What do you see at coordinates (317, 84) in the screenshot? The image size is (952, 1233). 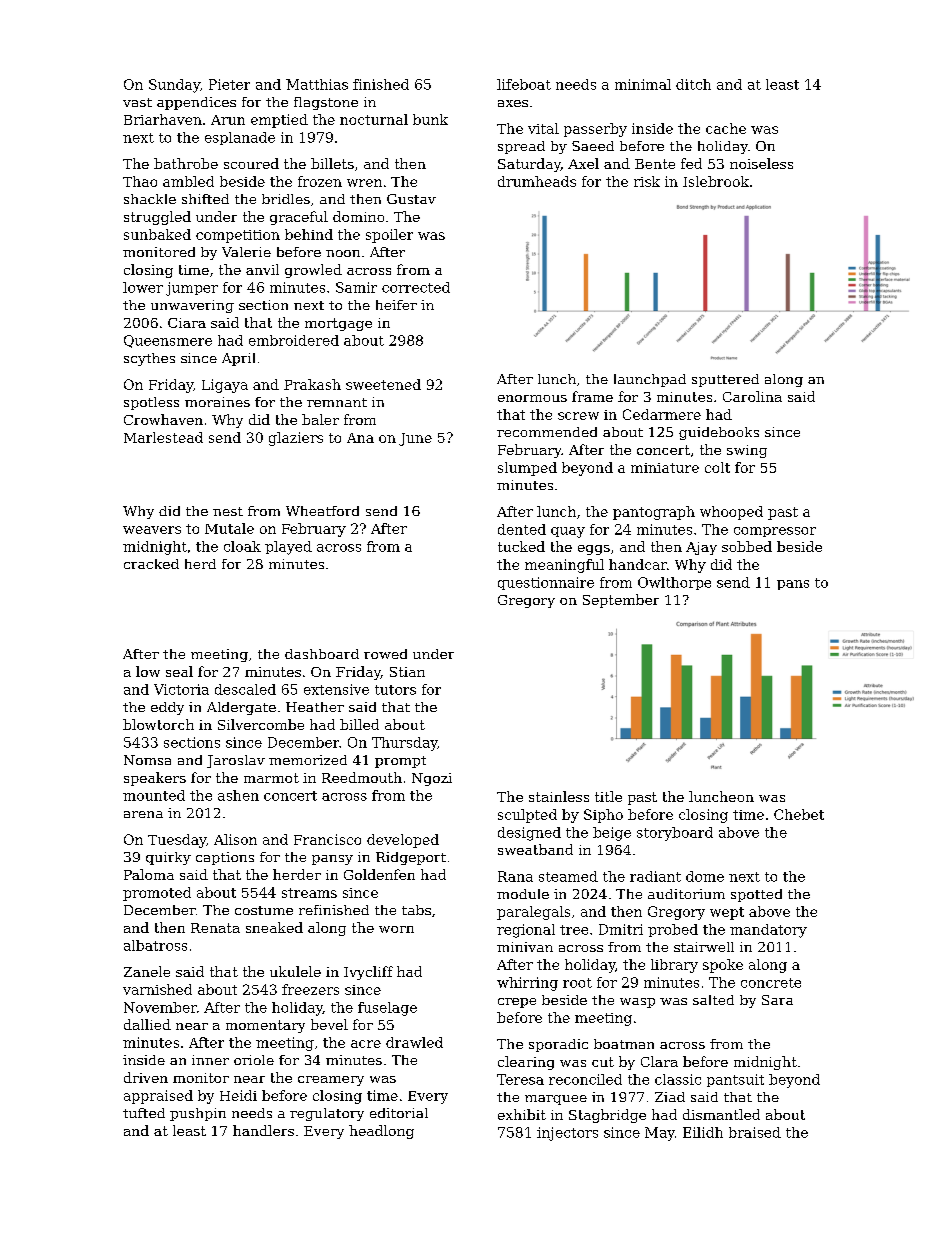 I see `Matthias` at bounding box center [317, 84].
